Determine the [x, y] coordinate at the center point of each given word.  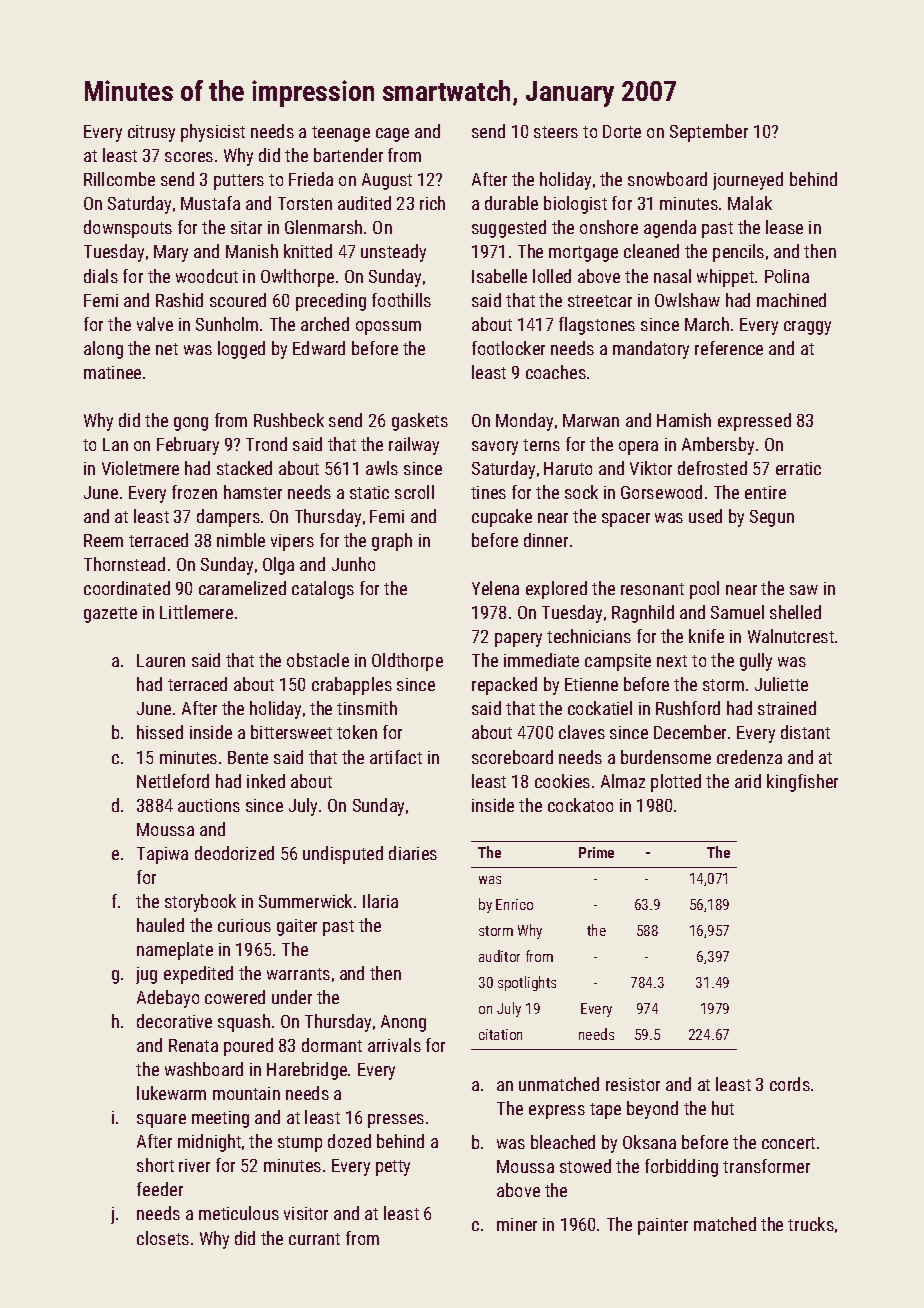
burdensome [666, 757]
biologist [575, 205]
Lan [115, 444]
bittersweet [291, 732]
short [155, 1165]
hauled [160, 925]
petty [393, 1168]
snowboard [667, 179]
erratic [798, 468]
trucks [811, 1224]
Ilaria [380, 901]
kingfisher [802, 783]
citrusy [151, 133]
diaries [413, 853]
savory [495, 448]
